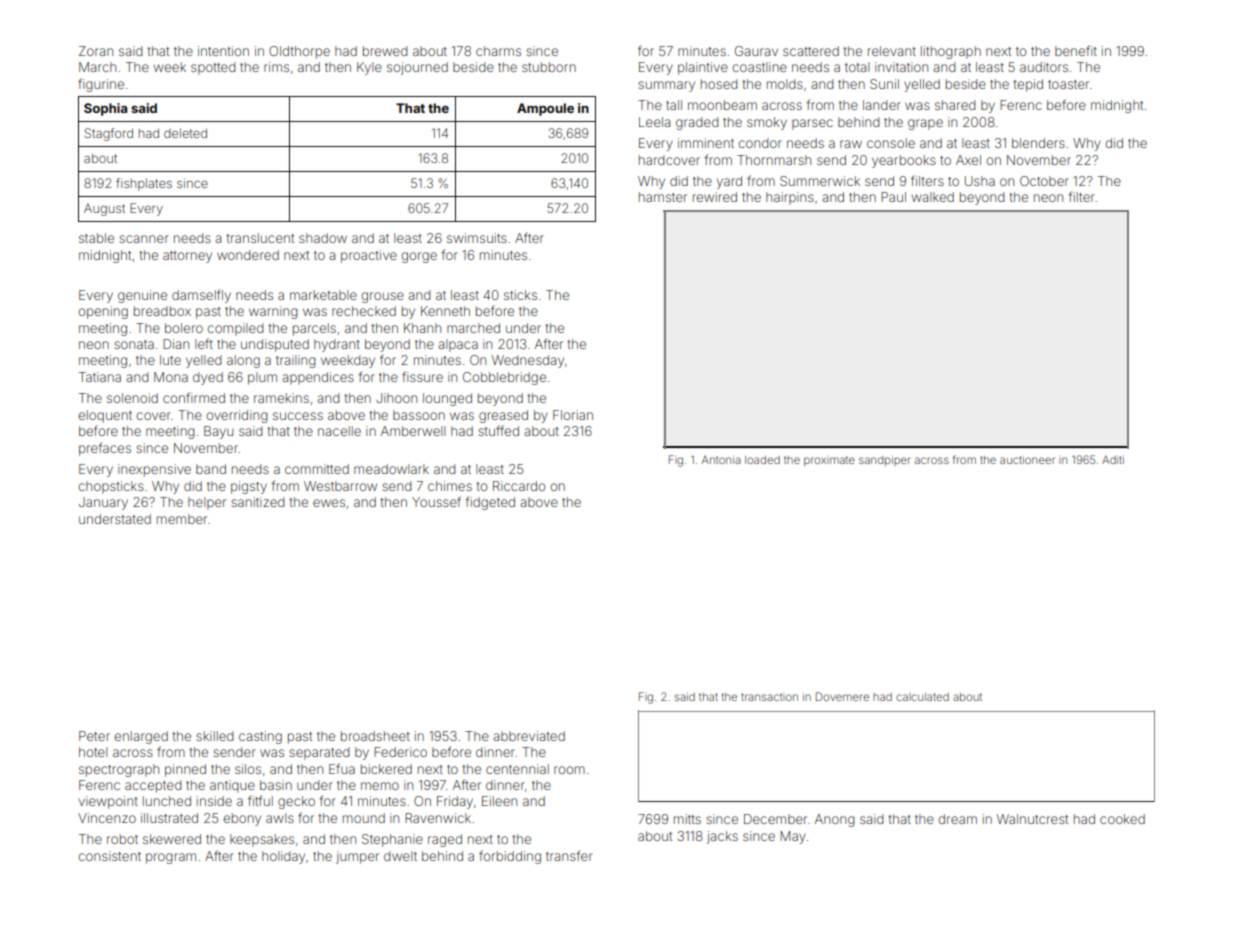 The image size is (1233, 952). Describe the element at coordinates (283, 857) in the screenshot. I see `holiday` at that location.
